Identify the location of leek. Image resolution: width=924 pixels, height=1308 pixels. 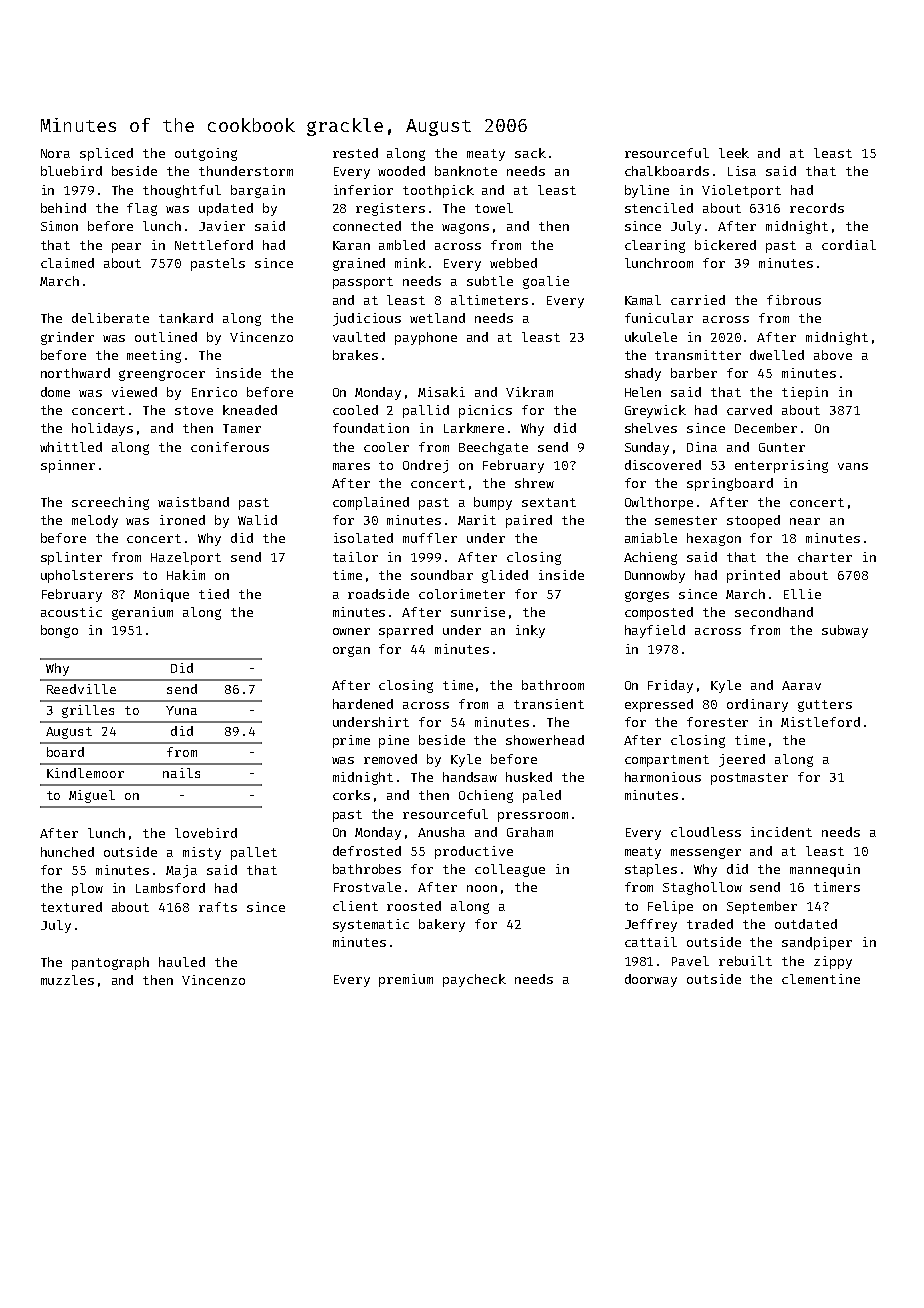
(734, 153).
